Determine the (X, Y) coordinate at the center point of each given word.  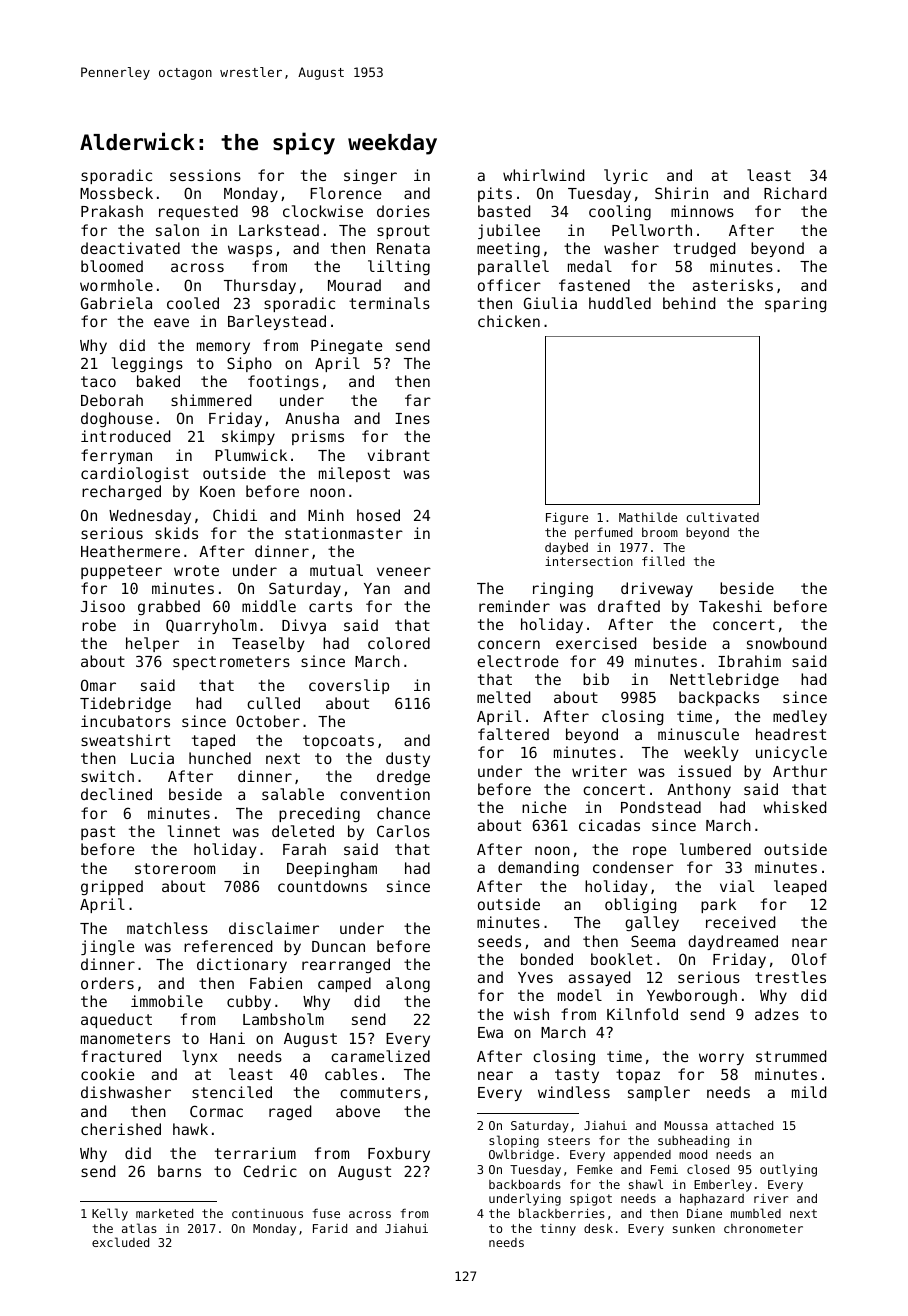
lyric (626, 176)
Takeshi (730, 606)
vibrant (399, 455)
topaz (638, 1076)
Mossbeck (116, 193)
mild (809, 1092)
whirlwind (543, 175)
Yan (377, 588)
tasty (577, 1076)
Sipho (249, 364)
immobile (167, 1001)
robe (99, 625)
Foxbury (399, 1154)
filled (663, 561)
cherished (121, 1129)
